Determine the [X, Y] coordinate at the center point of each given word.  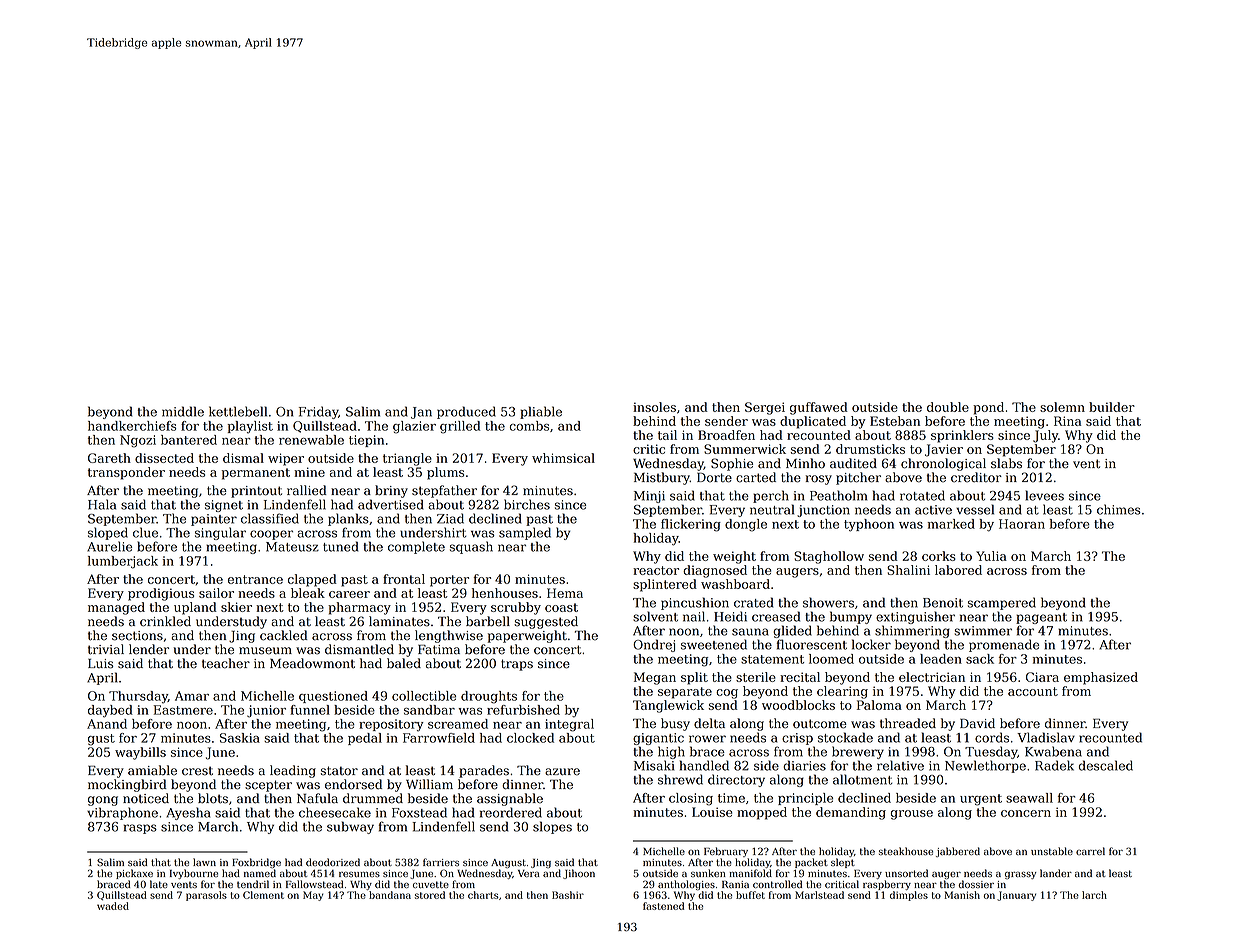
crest [197, 771]
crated [754, 602]
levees [1044, 495]
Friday [318, 412]
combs [529, 426]
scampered [1002, 603]
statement [772, 659]
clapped [312, 580]
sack [980, 659]
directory [736, 780]
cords [992, 737]
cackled [284, 635]
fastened [663, 906]
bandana [390, 895]
